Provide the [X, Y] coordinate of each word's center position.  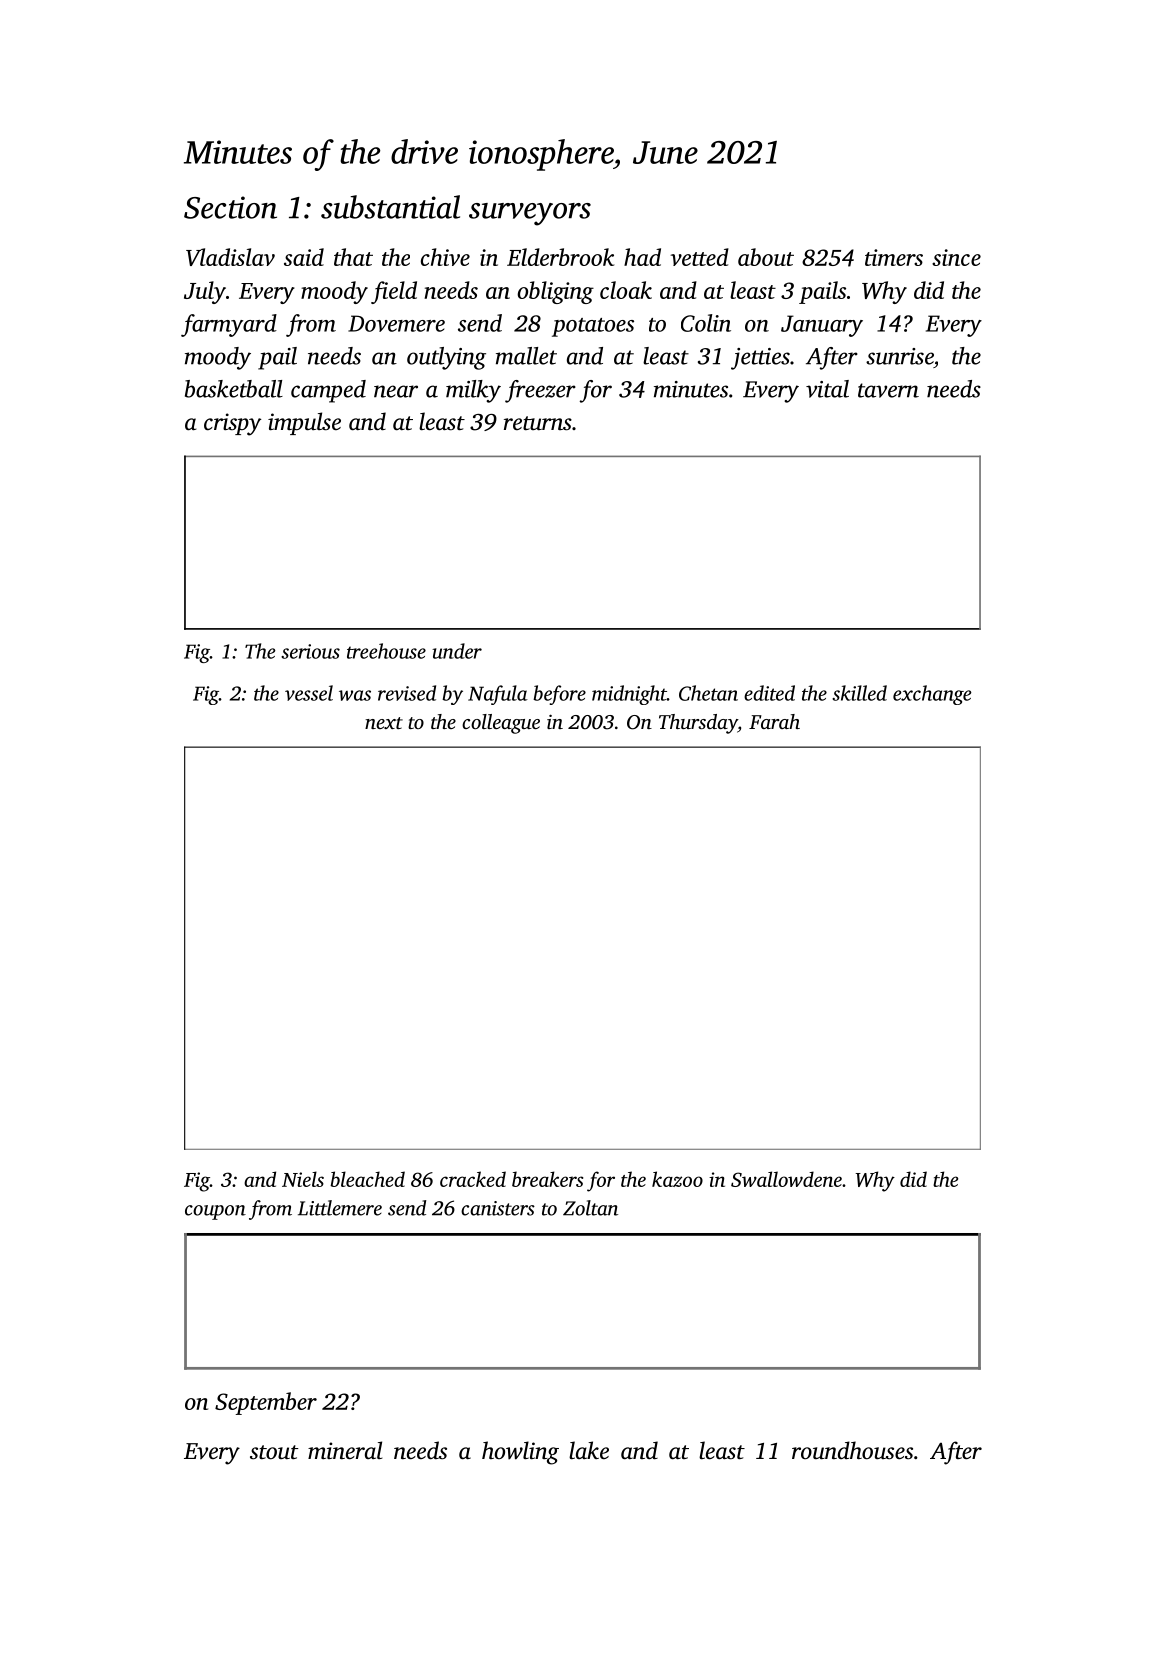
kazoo [677, 1179]
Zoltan [590, 1208]
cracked [473, 1179]
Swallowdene [786, 1179]
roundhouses [852, 1450]
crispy [232, 424]
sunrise [900, 356]
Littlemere [340, 1208]
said [304, 257]
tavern [888, 390]
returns [538, 423]
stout [274, 1452]
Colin [706, 323]
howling [520, 1453]
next [384, 723]
